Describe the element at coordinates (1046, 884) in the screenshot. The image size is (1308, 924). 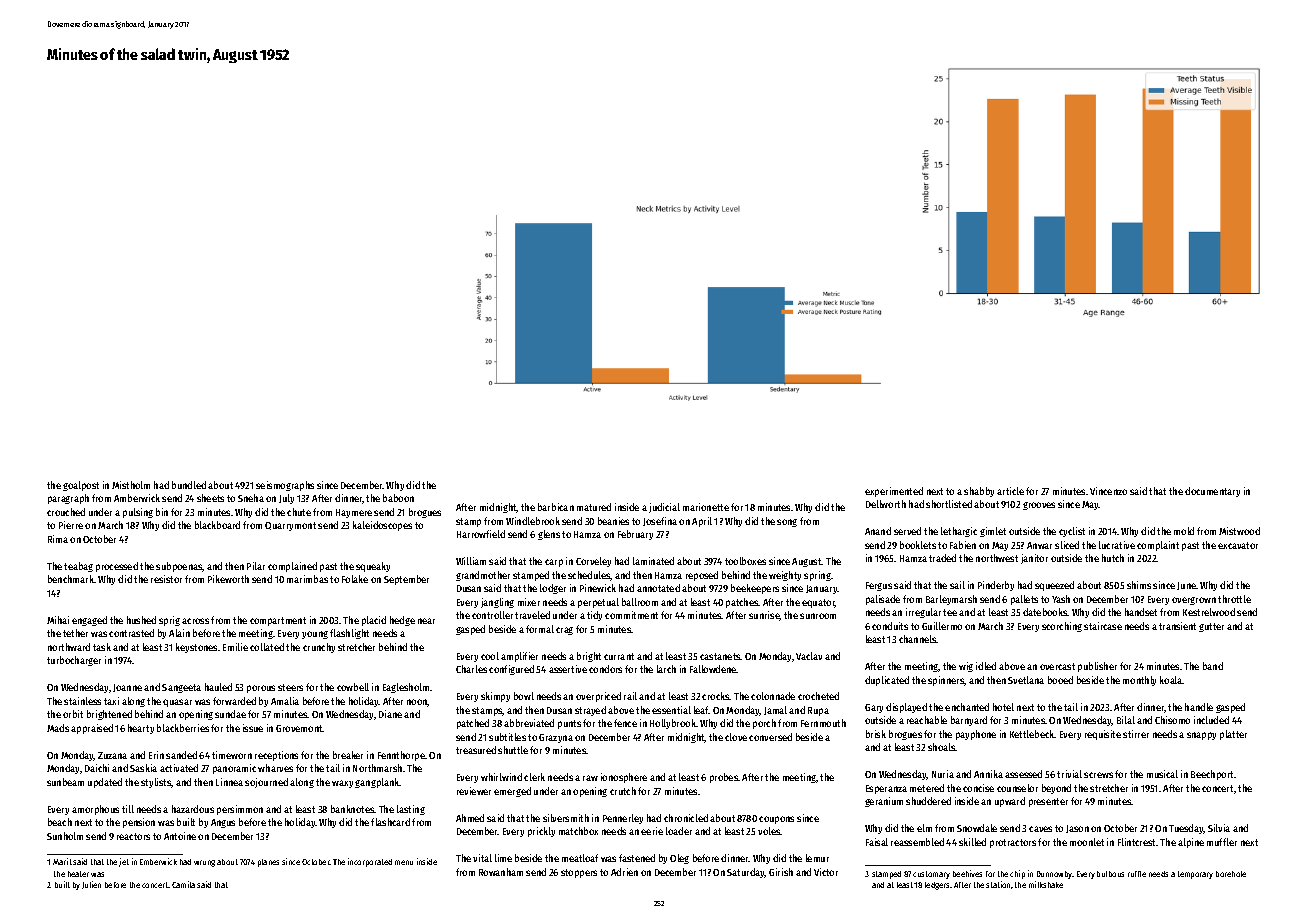
I see `milkshake` at that location.
